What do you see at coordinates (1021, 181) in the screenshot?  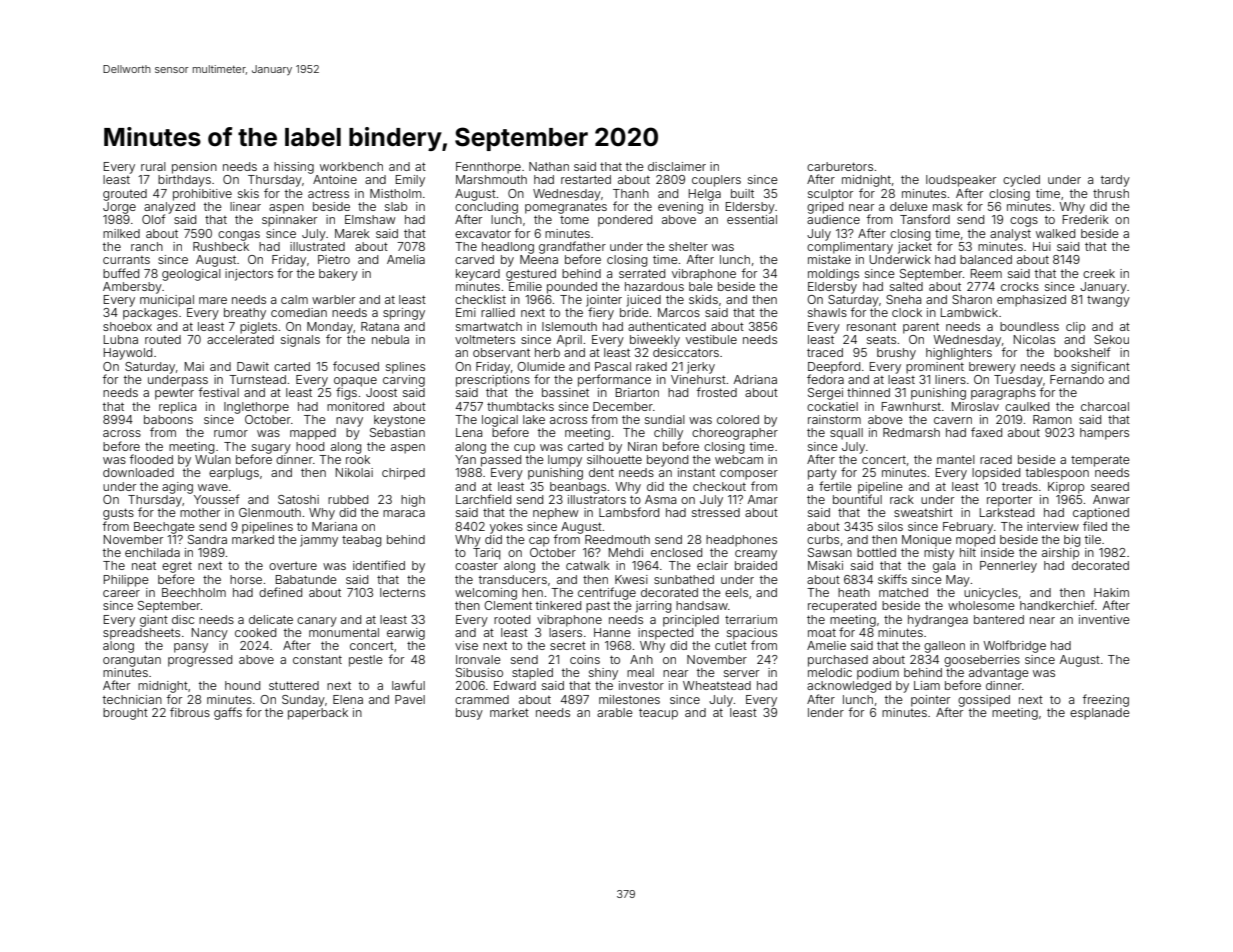 I see `cycled` at bounding box center [1021, 181].
